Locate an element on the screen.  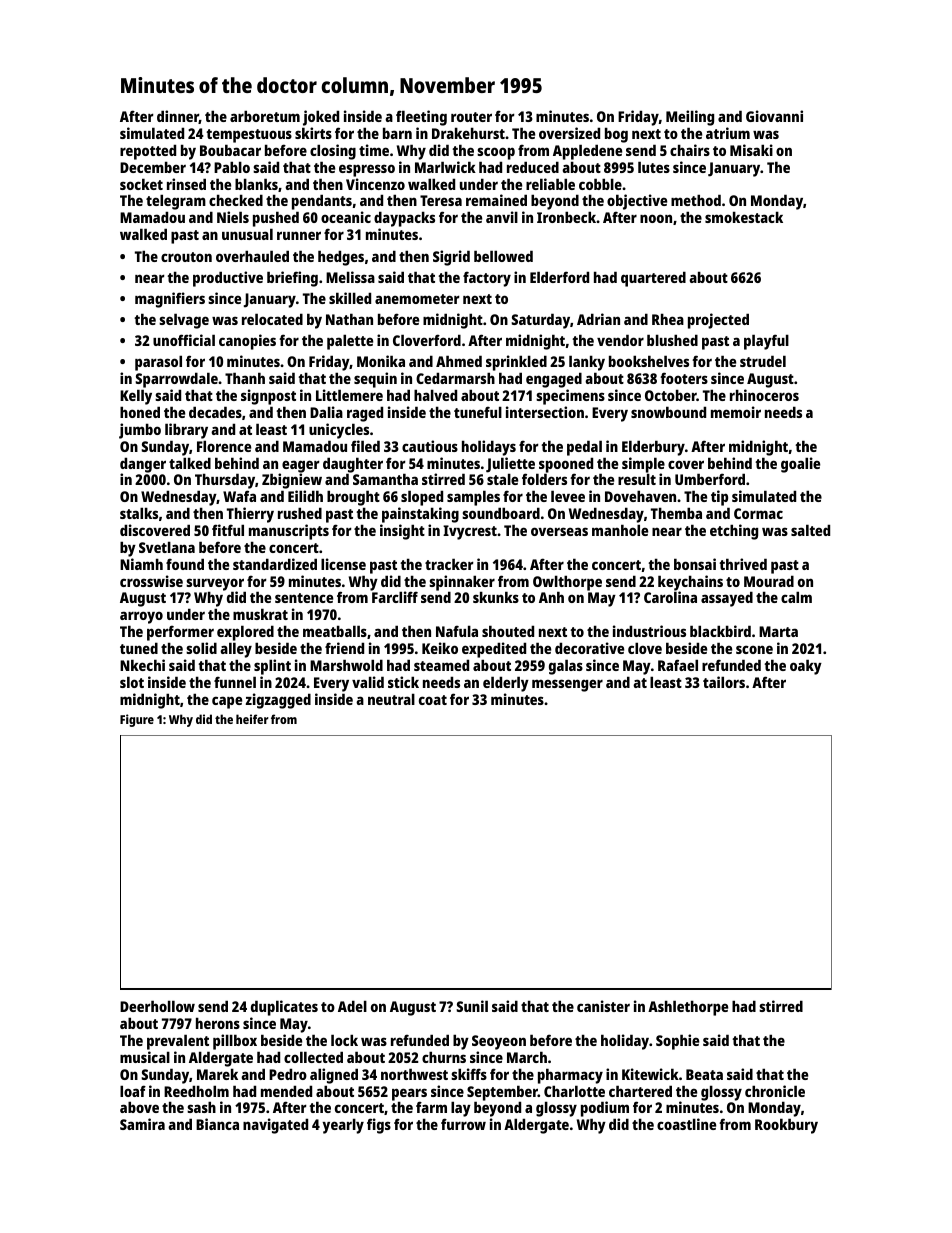
palette is located at coordinates (350, 342).
